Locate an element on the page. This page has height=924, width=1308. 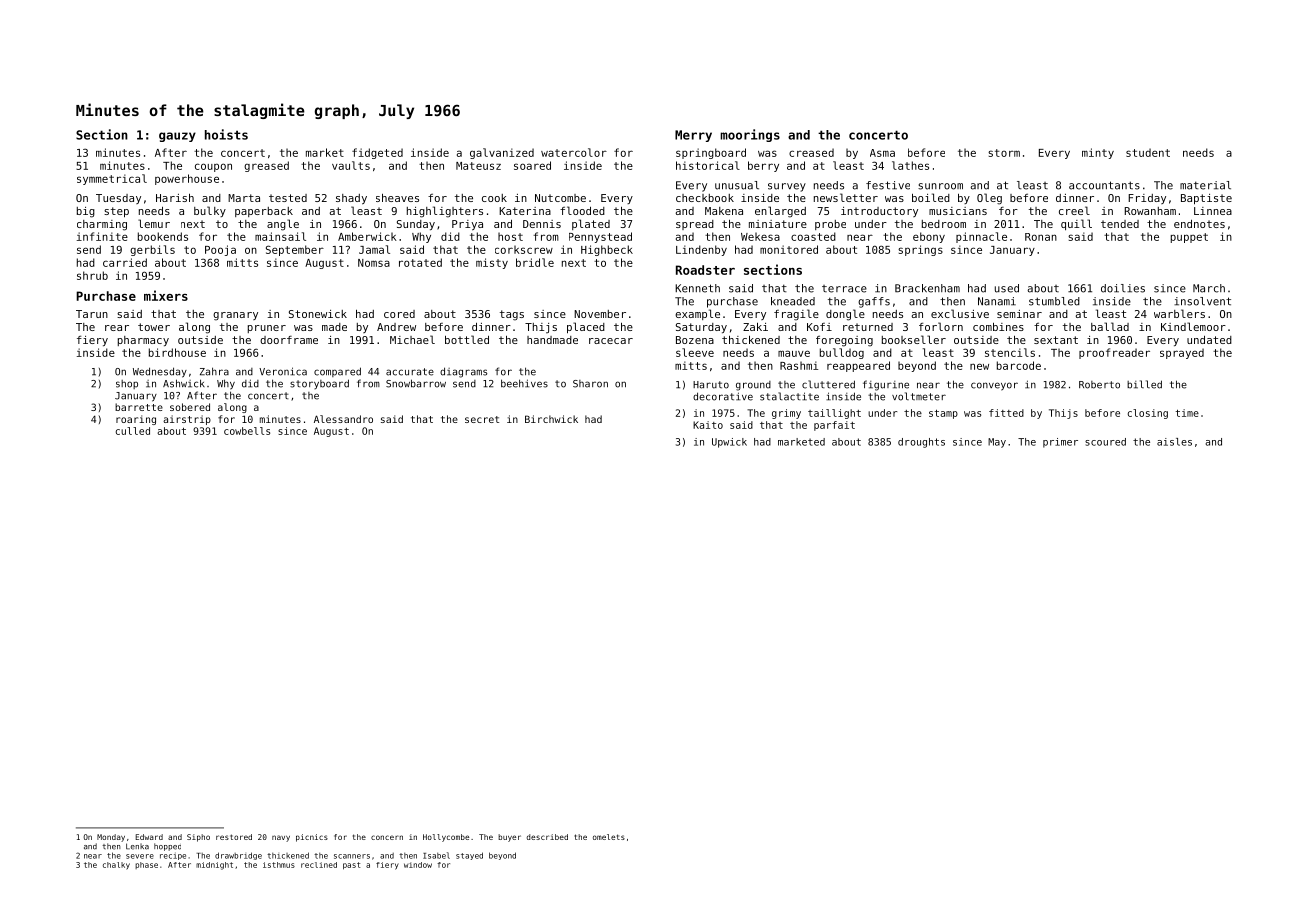
droughts is located at coordinates (921, 443).
